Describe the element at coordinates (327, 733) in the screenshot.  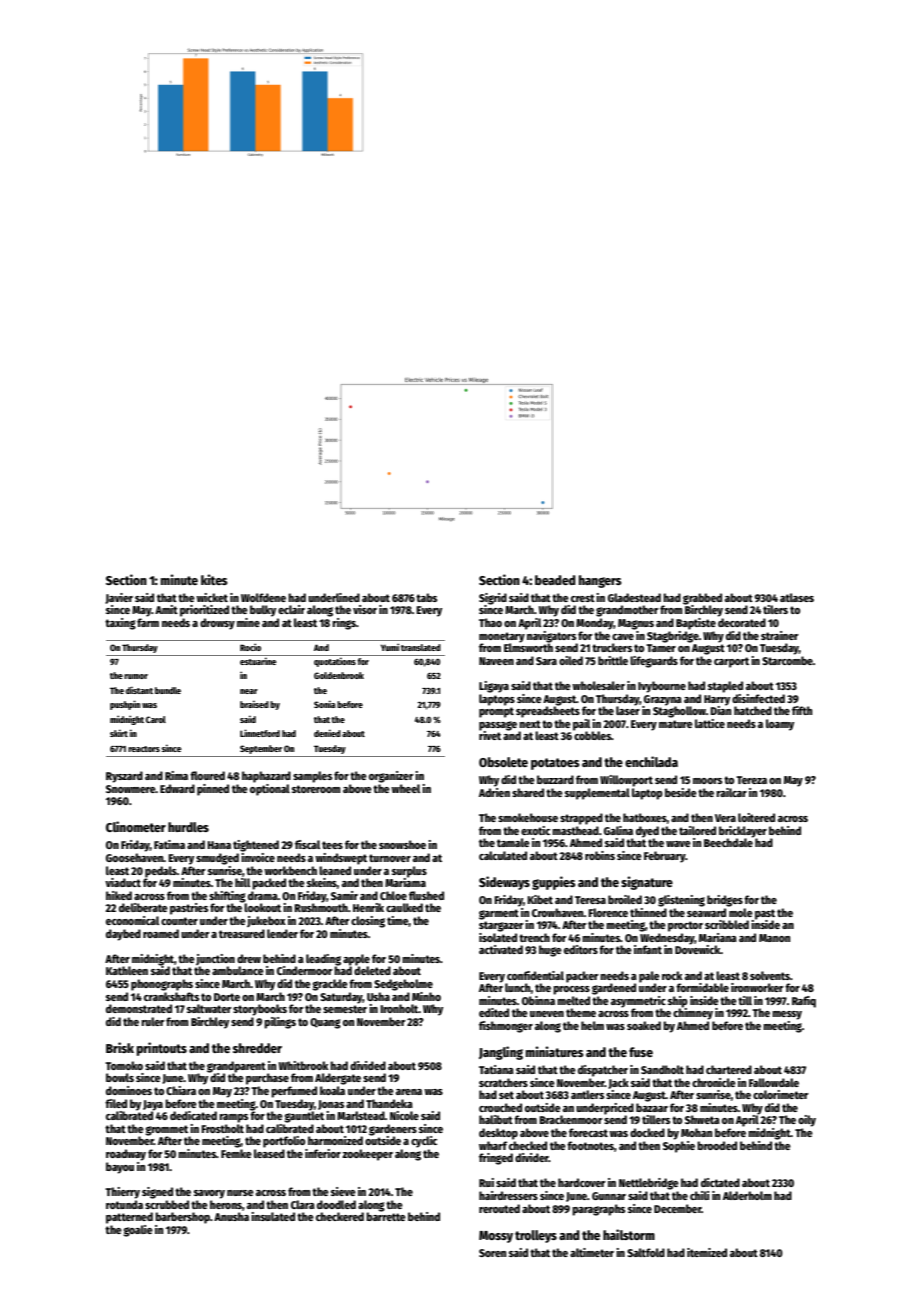
I see `denied` at that location.
